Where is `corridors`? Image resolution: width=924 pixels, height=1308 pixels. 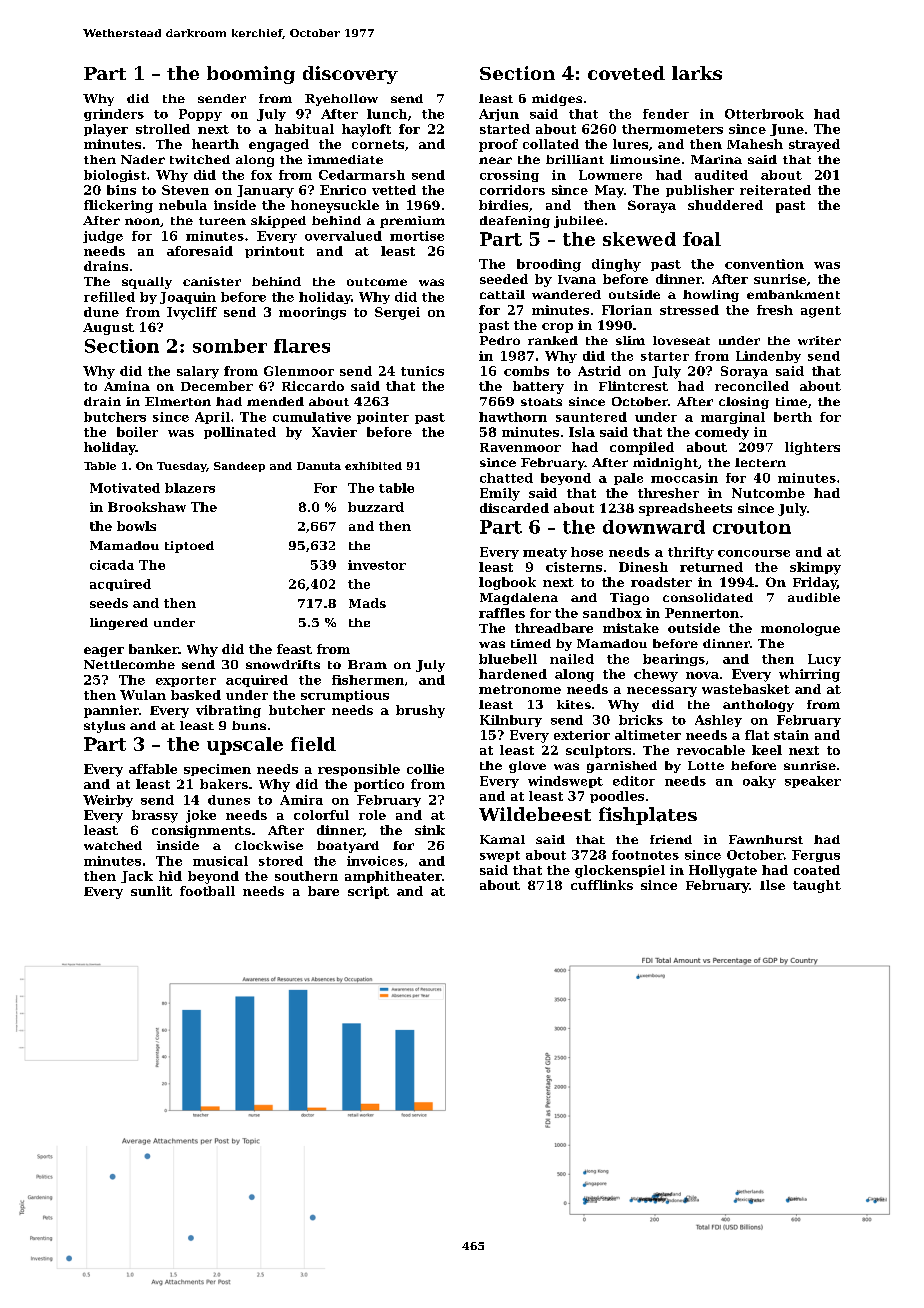 corridors is located at coordinates (512, 190).
